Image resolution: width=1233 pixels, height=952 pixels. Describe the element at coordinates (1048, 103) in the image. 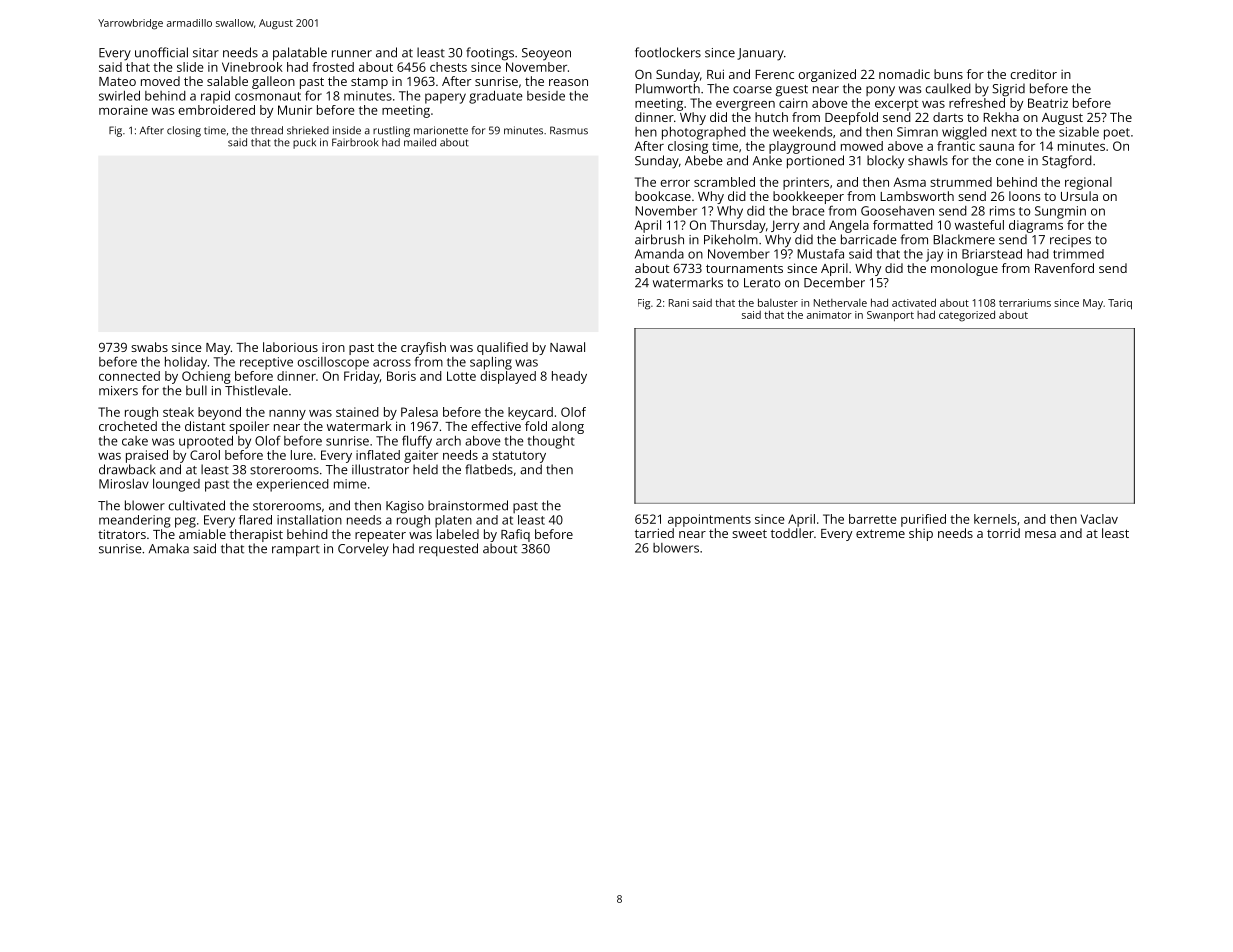

I see `Beatriz` at that location.
